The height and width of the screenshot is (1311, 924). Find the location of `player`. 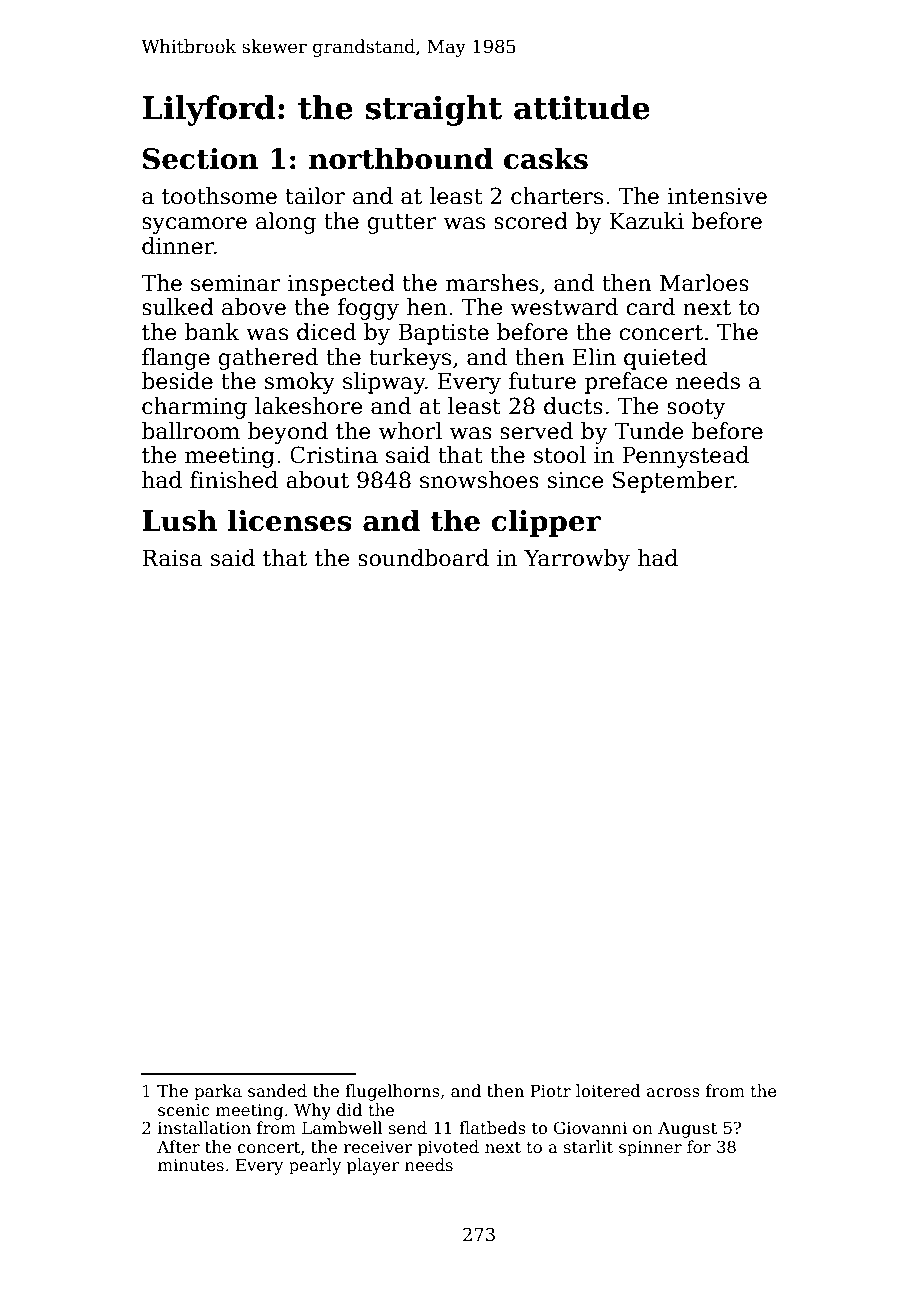

player is located at coordinates (373, 1166).
